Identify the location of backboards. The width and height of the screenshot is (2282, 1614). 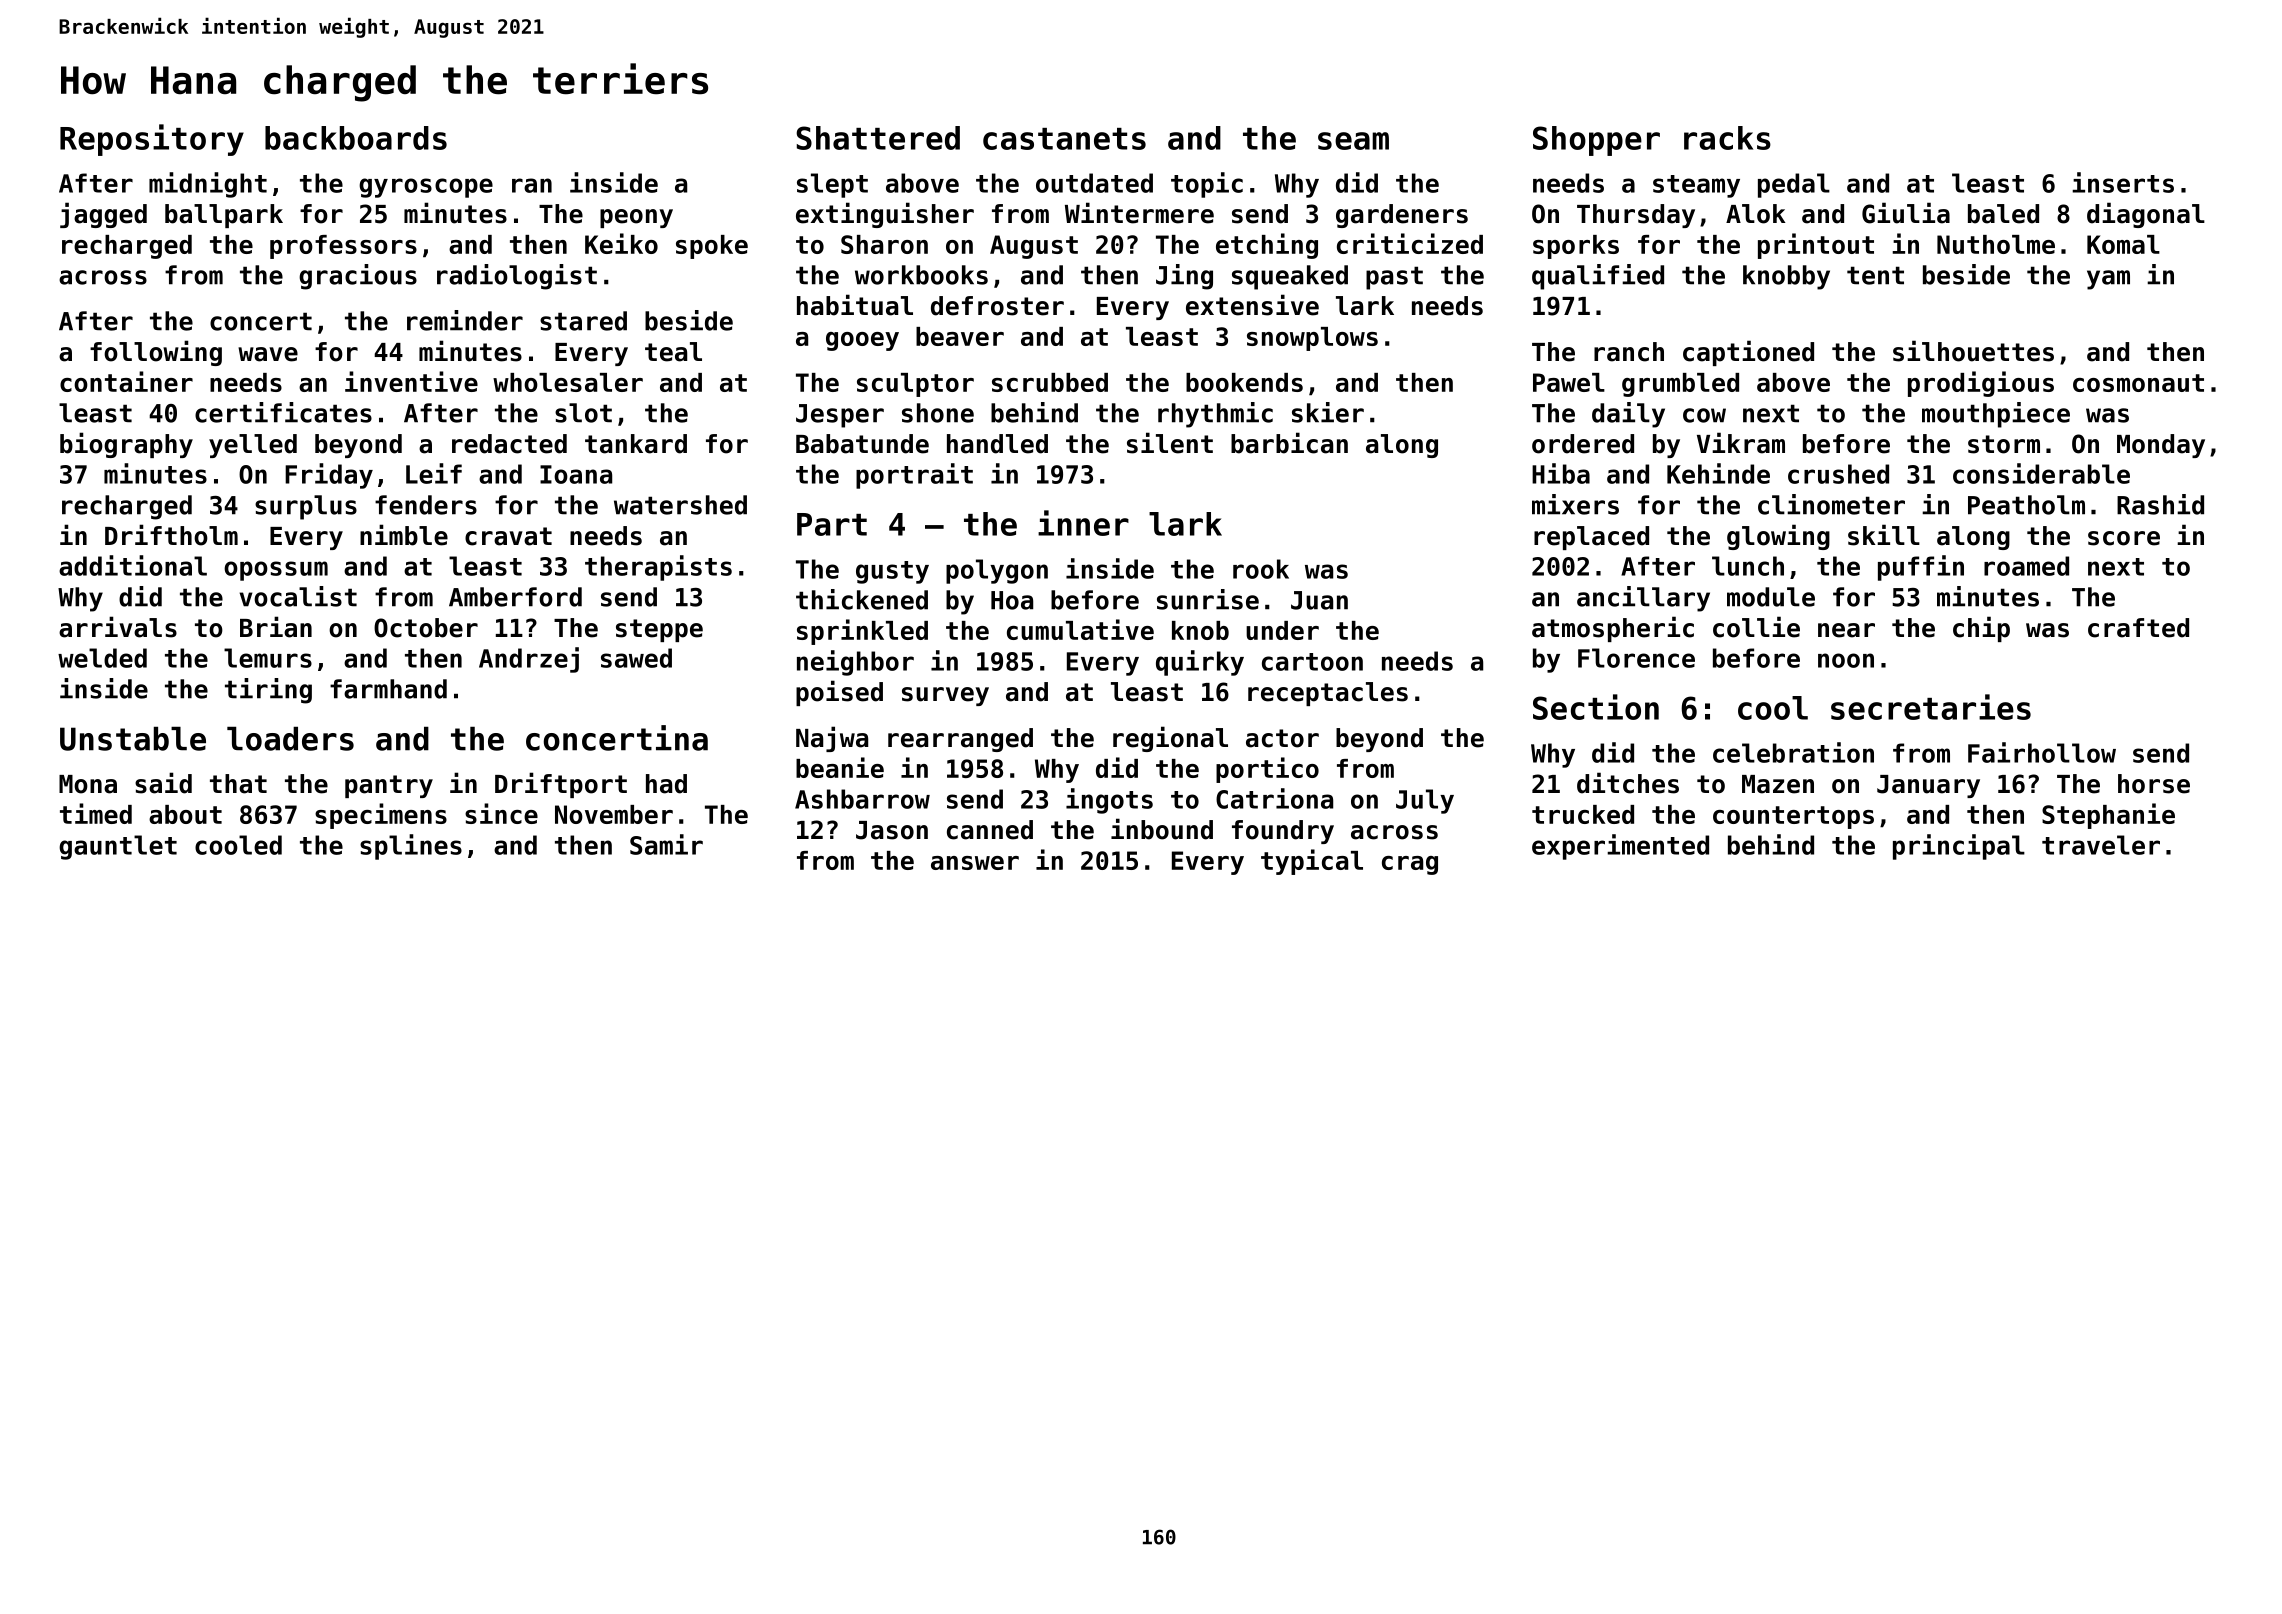
(356, 138).
